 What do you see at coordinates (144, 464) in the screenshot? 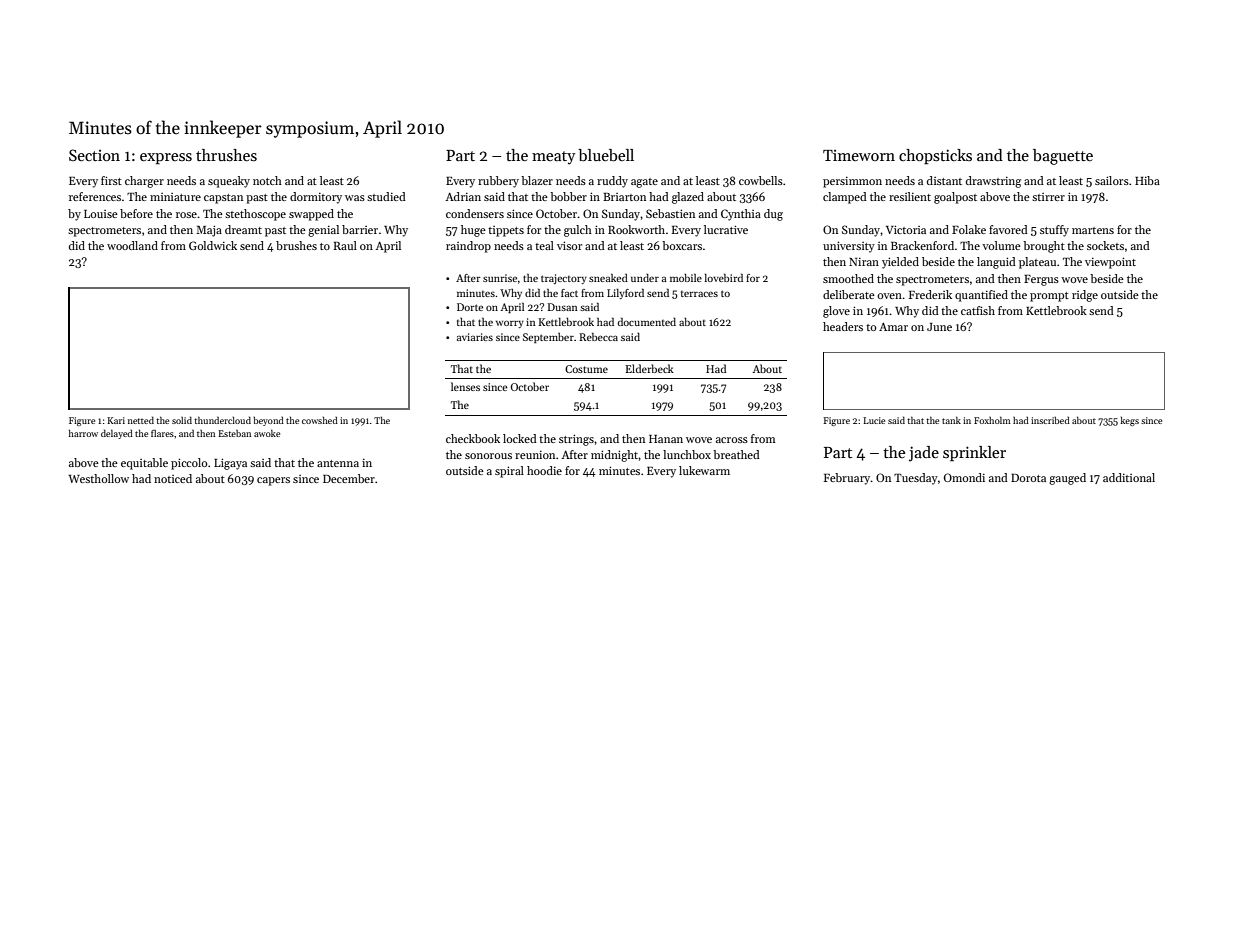
I see `equitable` at bounding box center [144, 464].
